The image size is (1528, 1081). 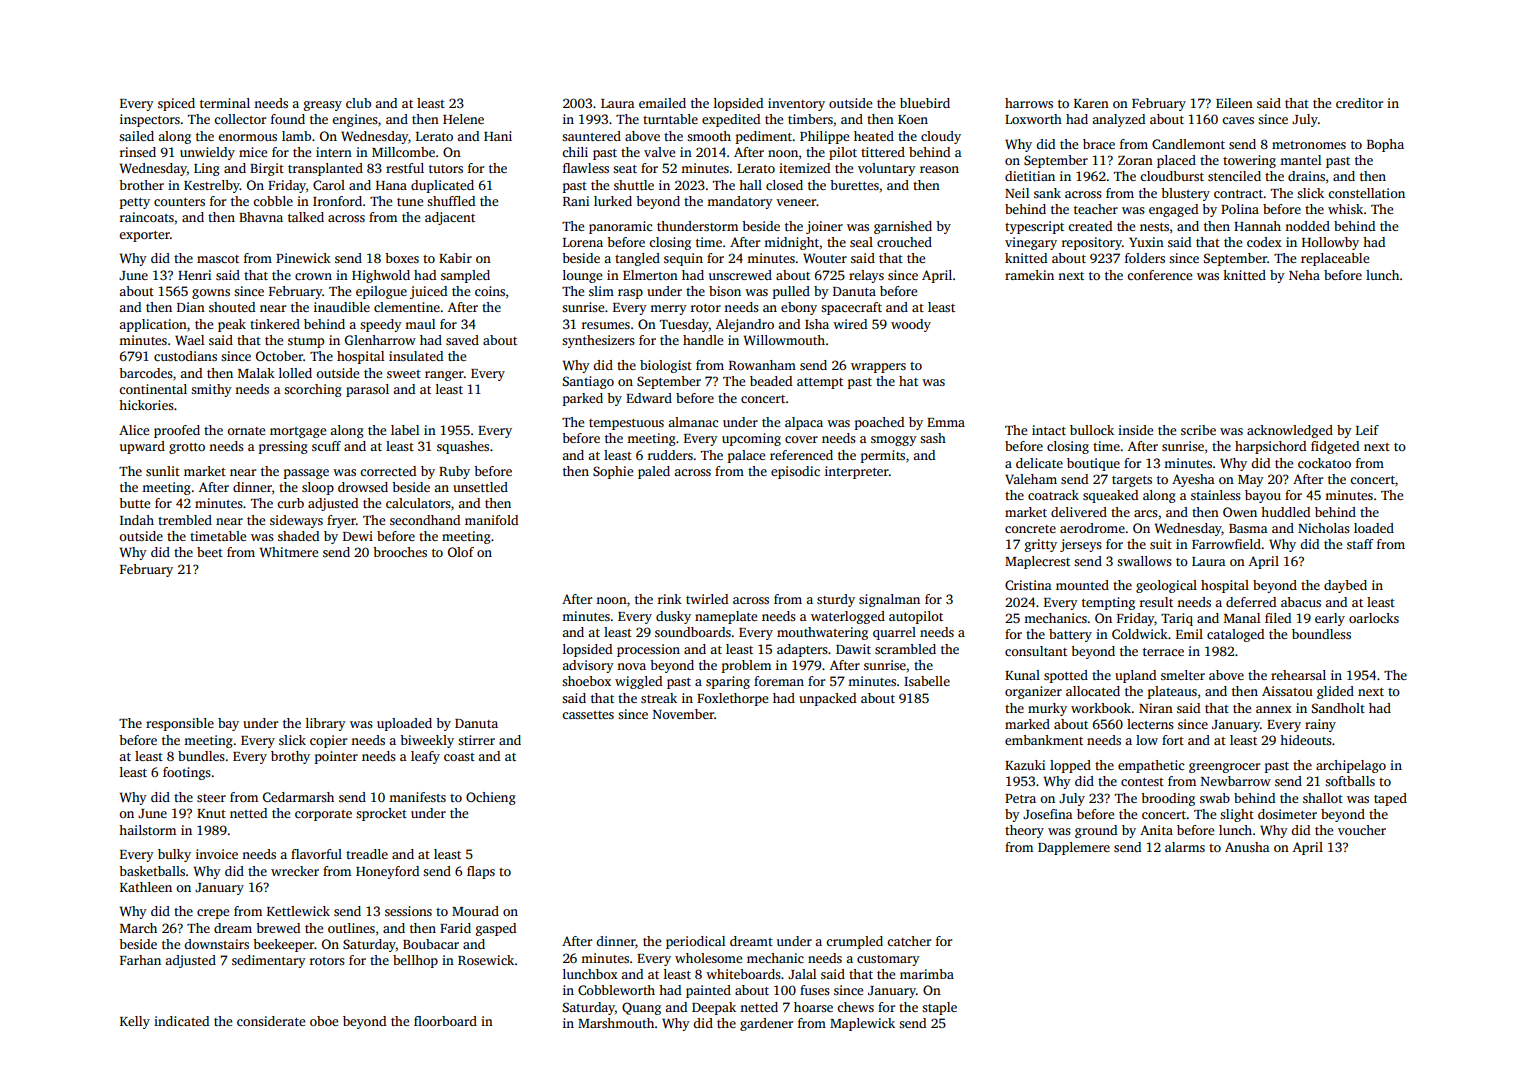 I want to click on Karen, so click(x=1091, y=103).
